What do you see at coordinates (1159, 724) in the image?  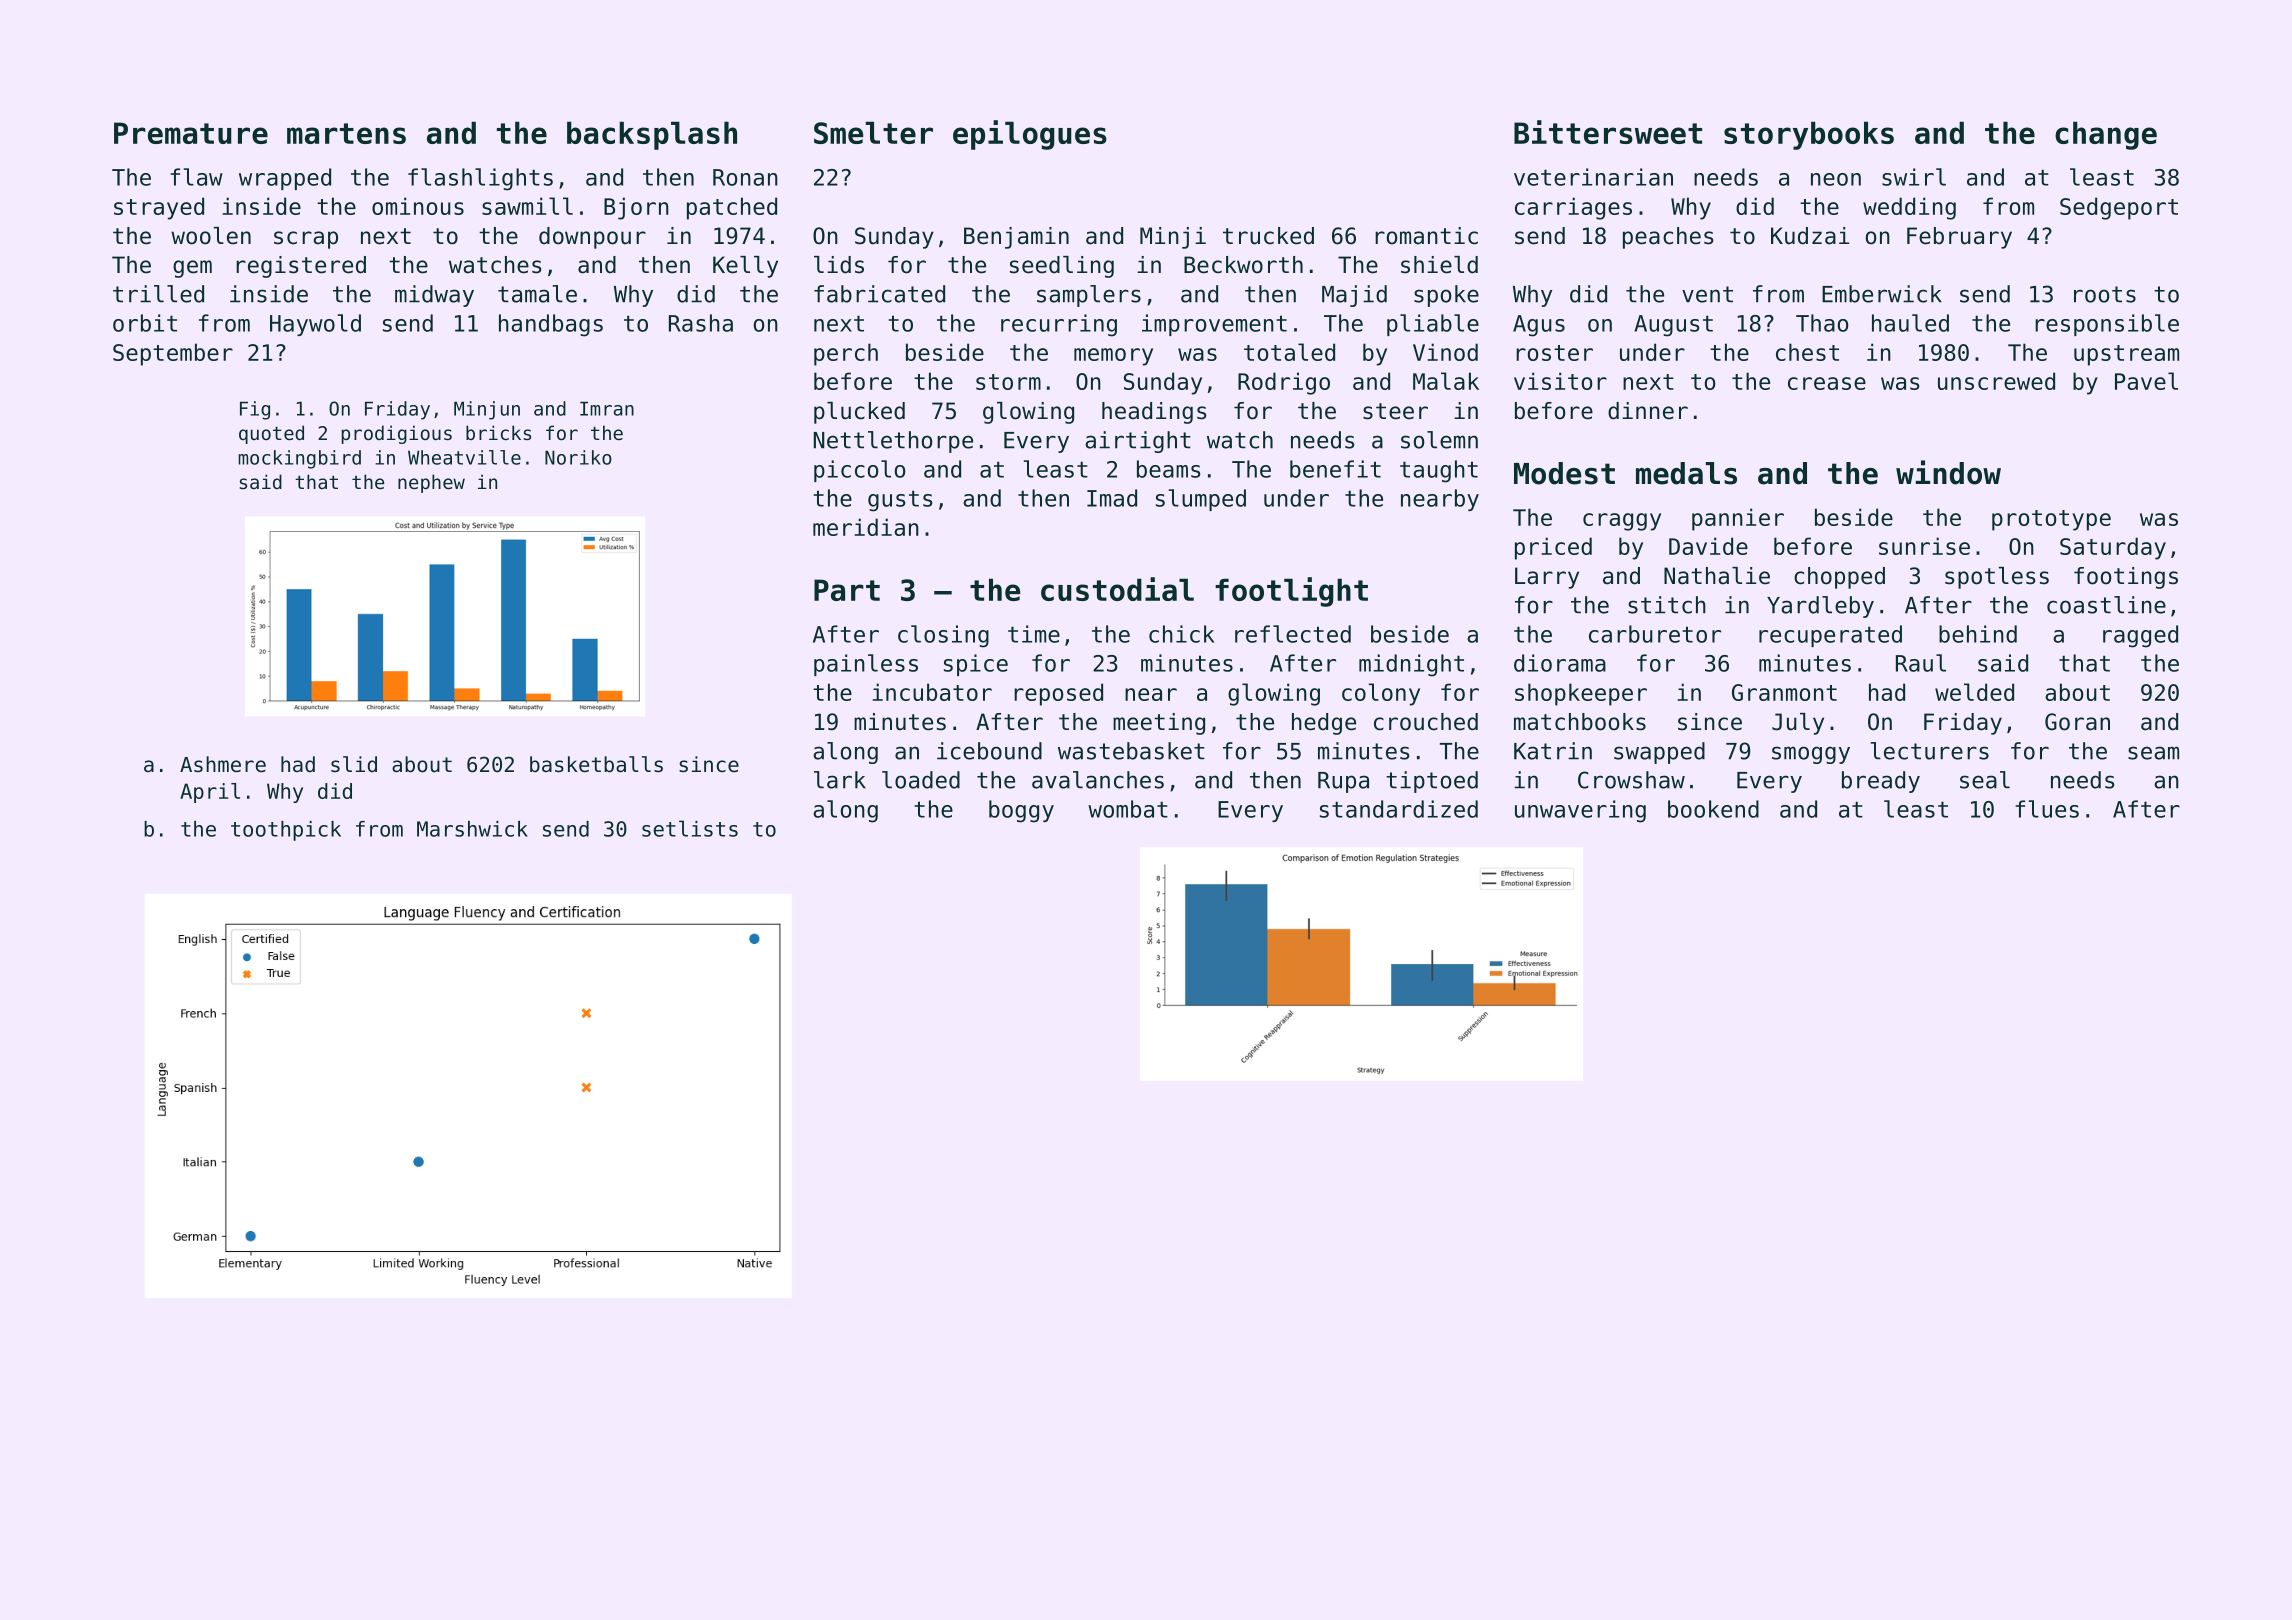 I see `meeting` at bounding box center [1159, 724].
